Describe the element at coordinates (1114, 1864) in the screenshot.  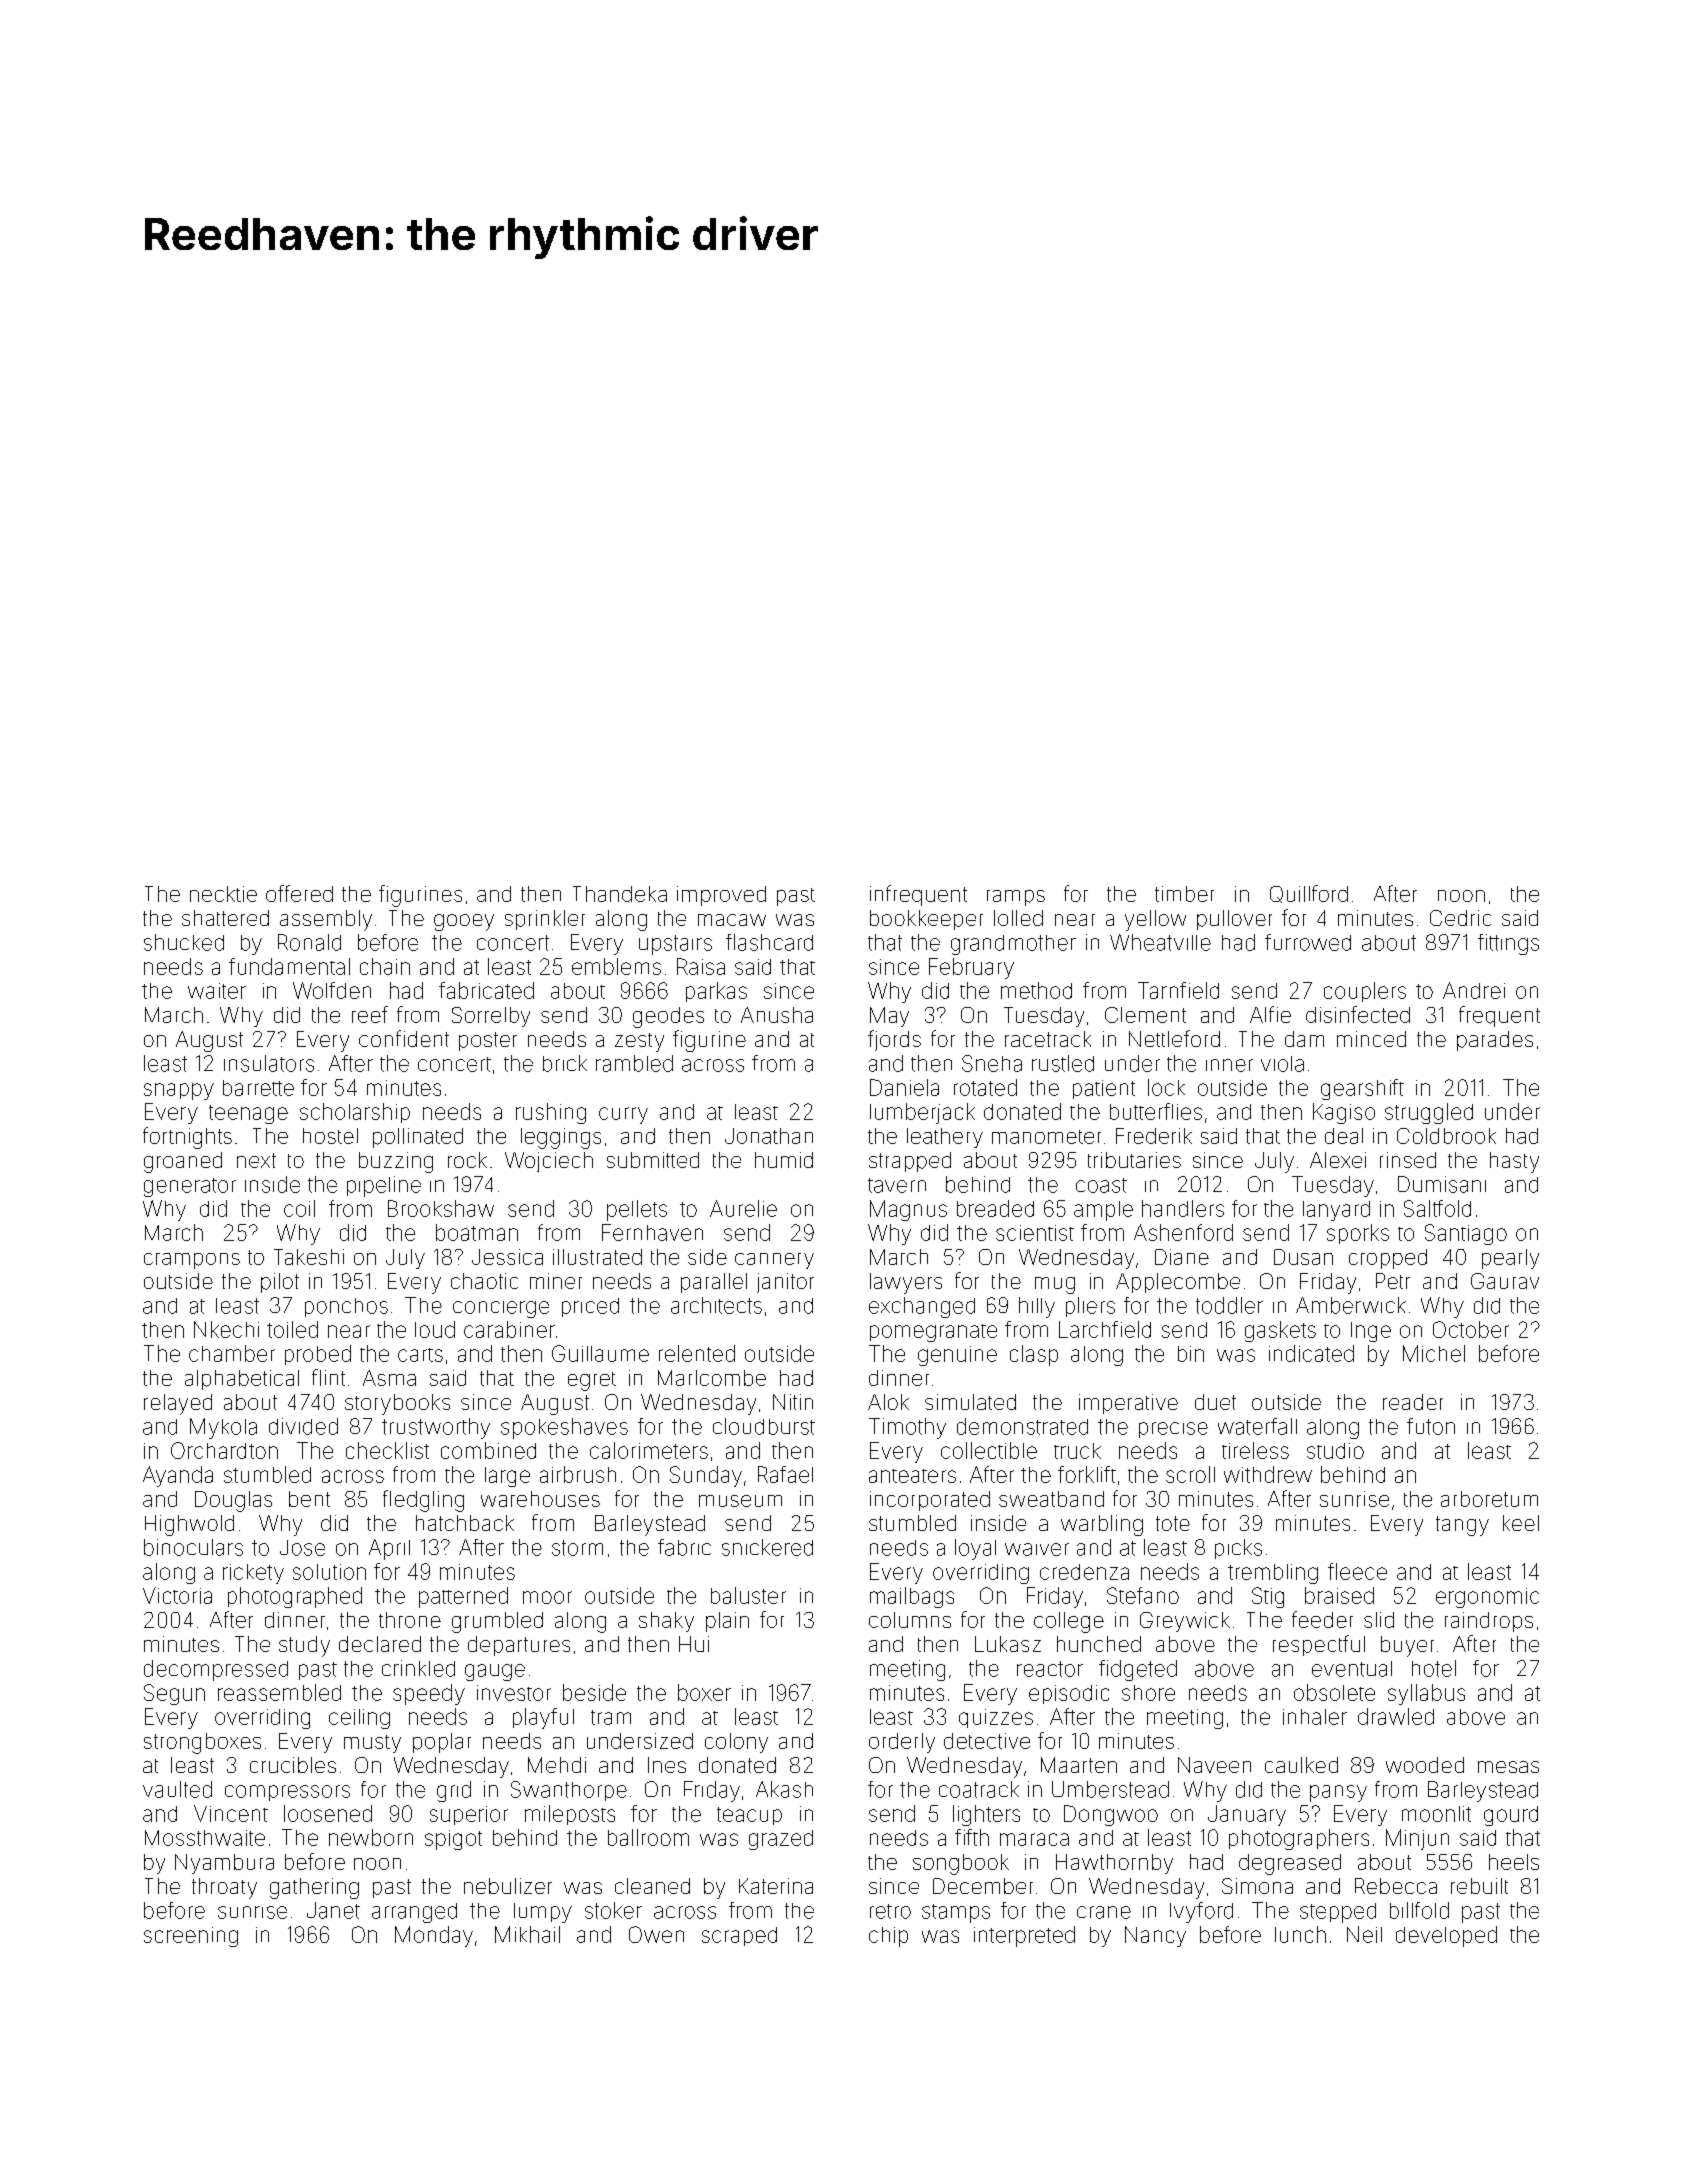
I see `Hawthornby` at that location.
